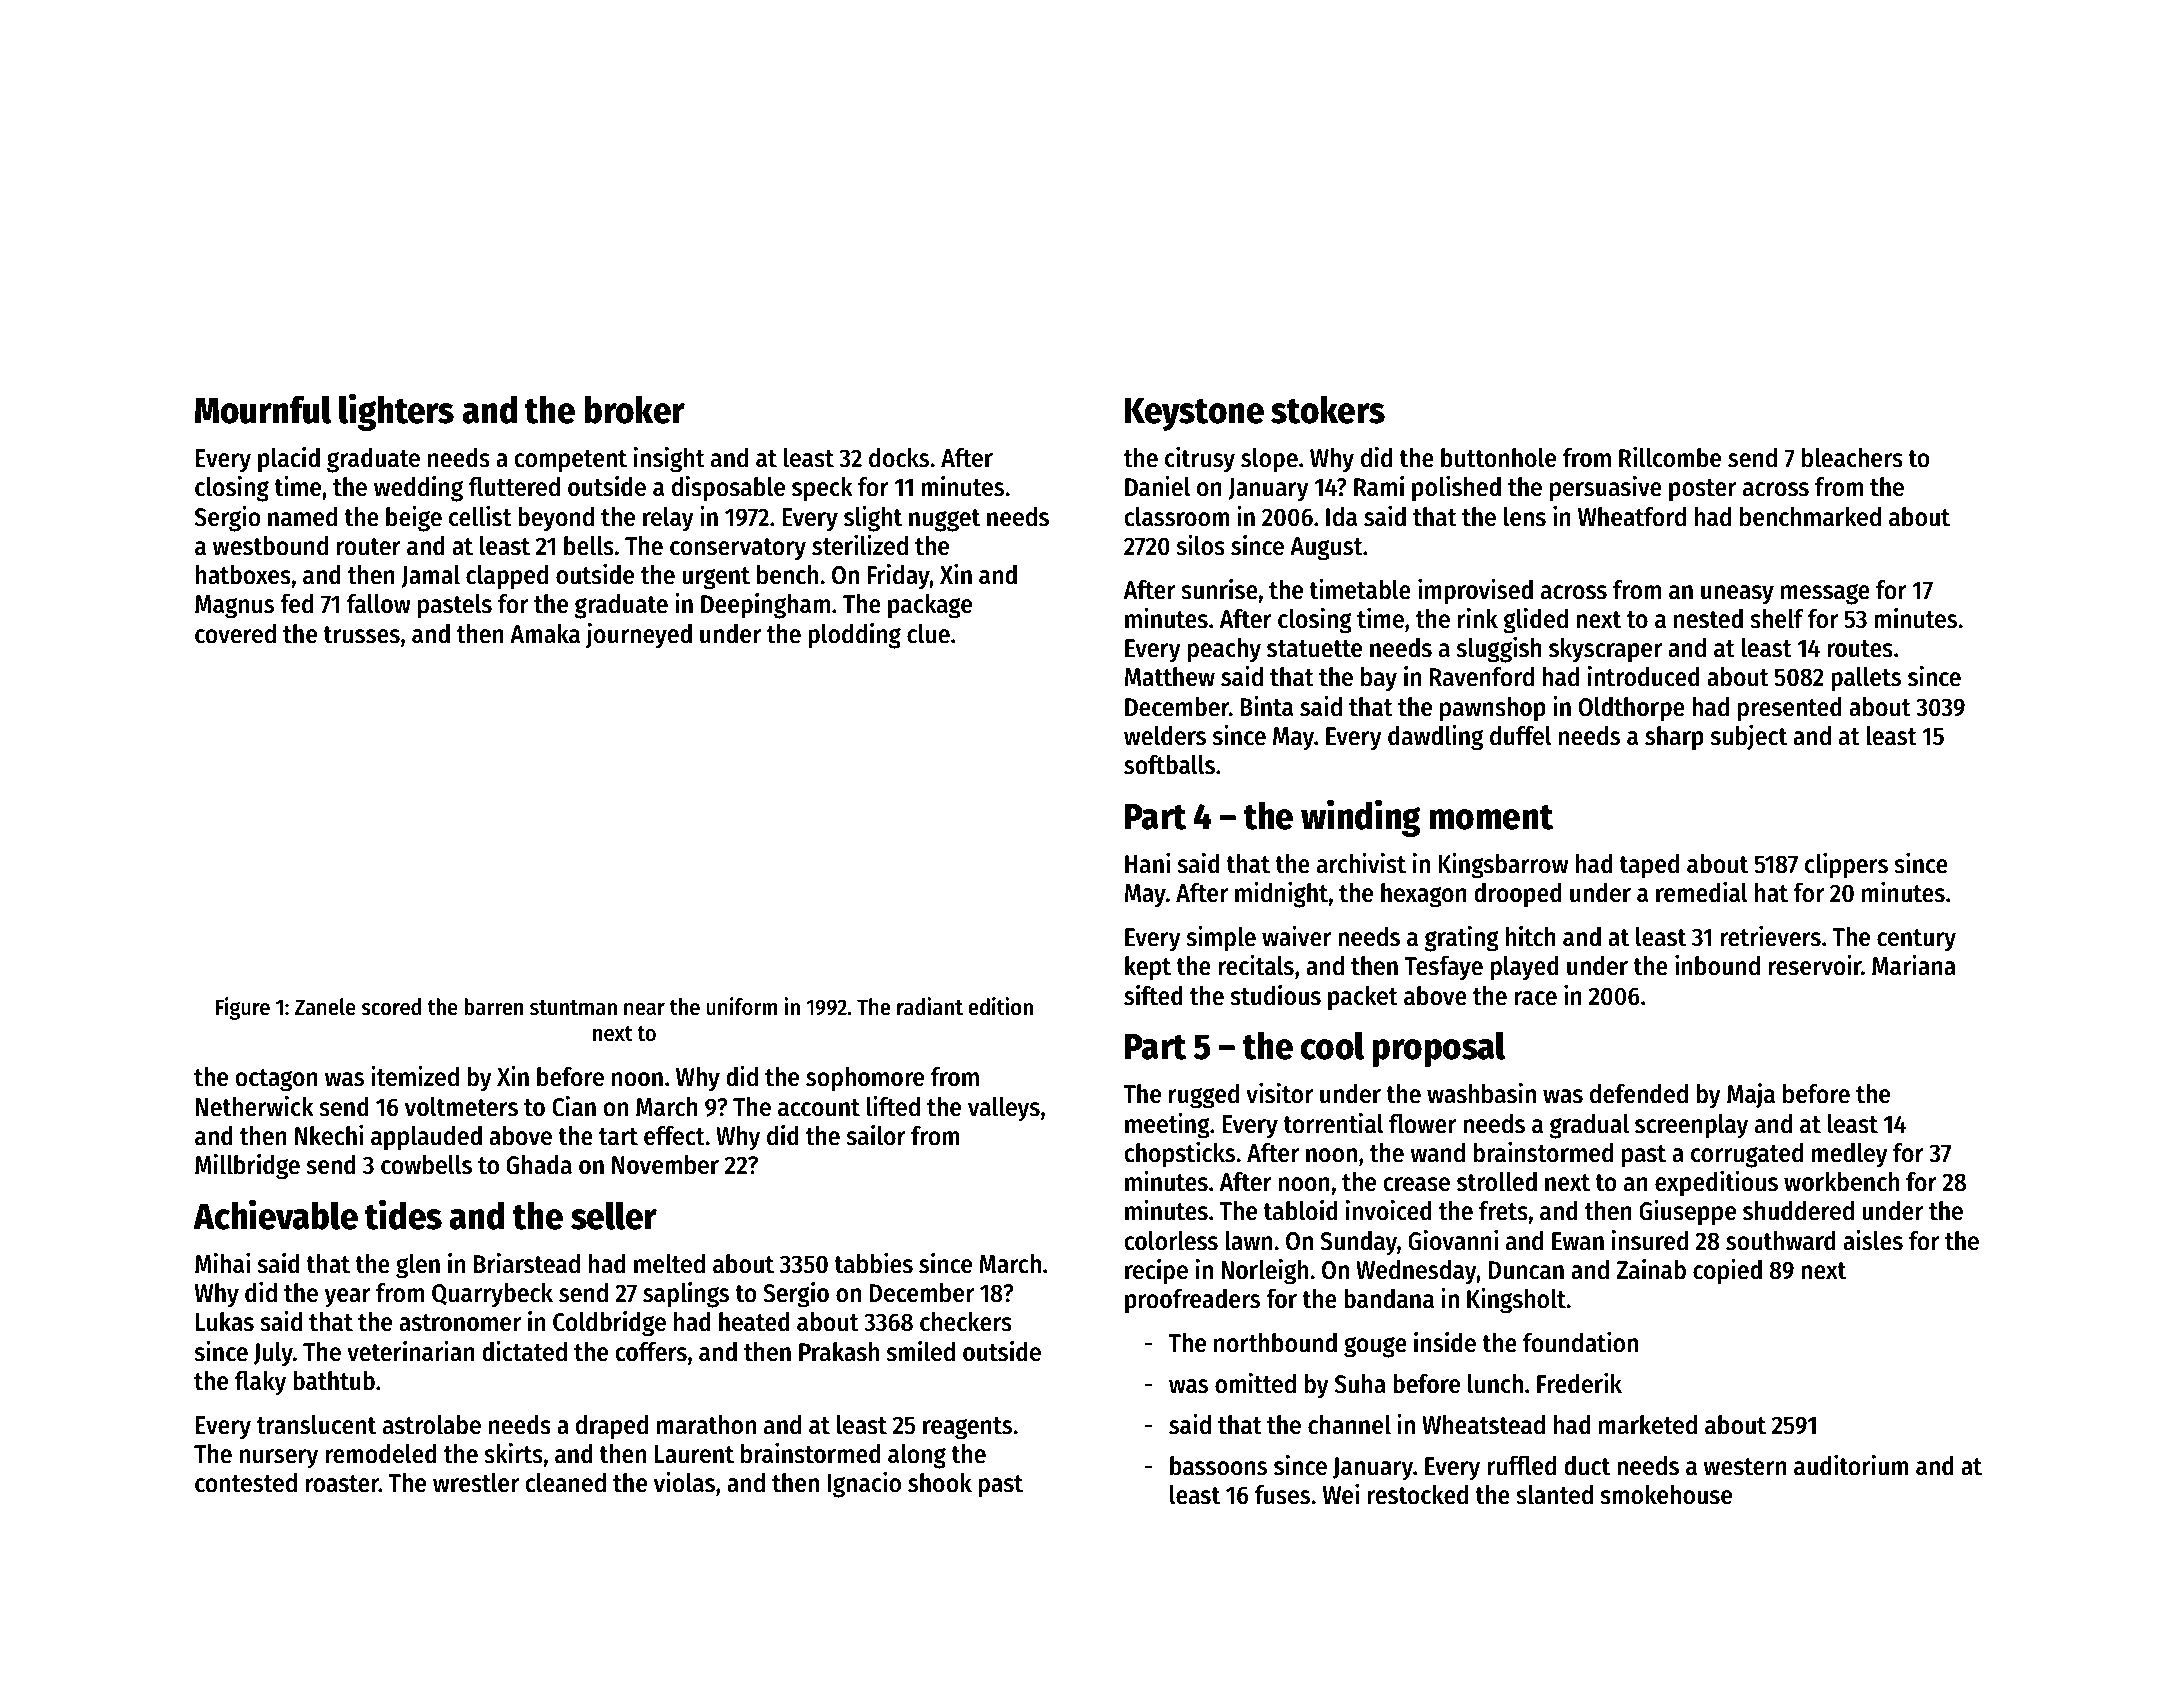  I want to click on uneasy, so click(1737, 595).
